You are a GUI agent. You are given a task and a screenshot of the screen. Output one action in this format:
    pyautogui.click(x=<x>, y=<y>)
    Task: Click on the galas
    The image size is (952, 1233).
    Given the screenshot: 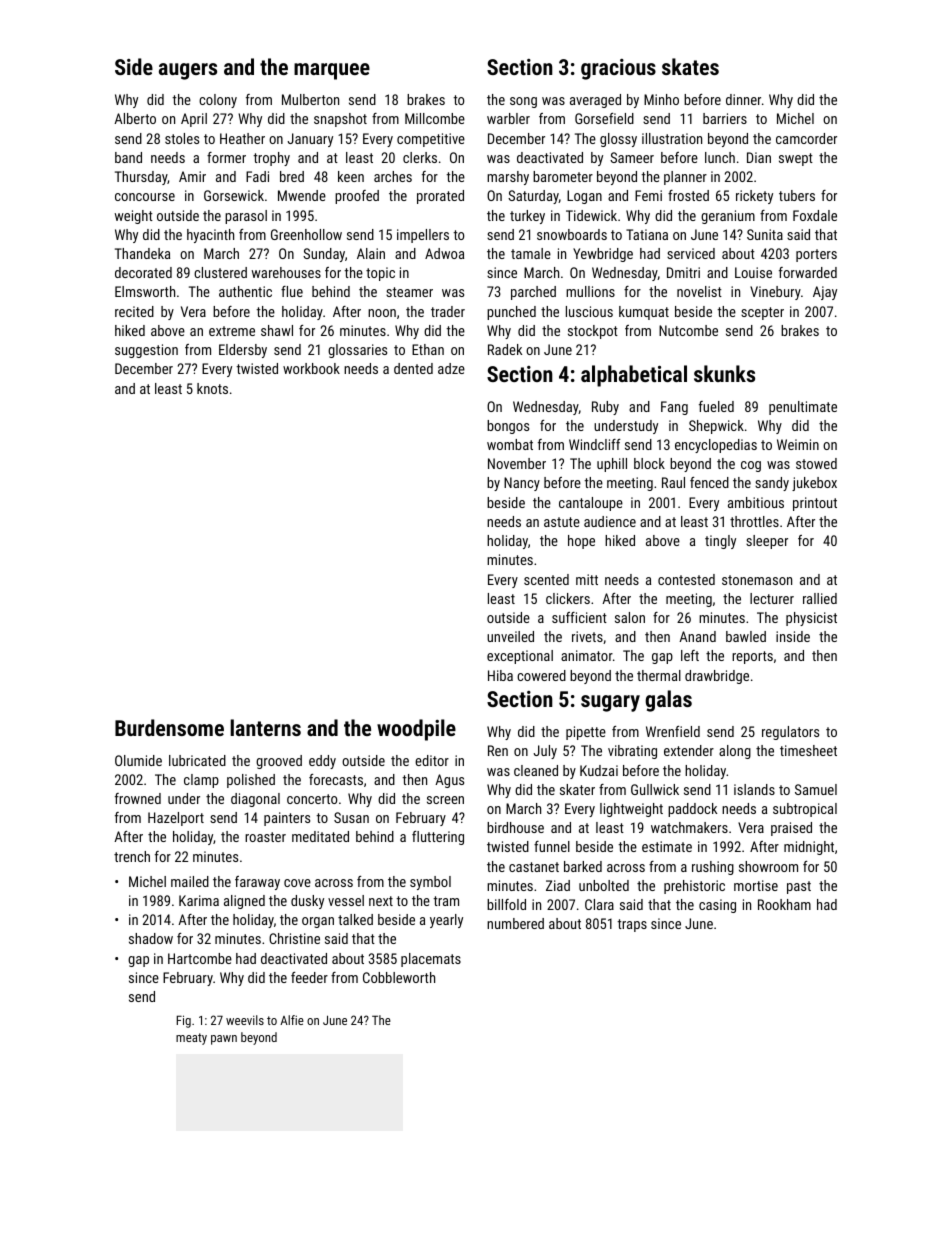 What is the action you would take?
    pyautogui.click(x=668, y=701)
